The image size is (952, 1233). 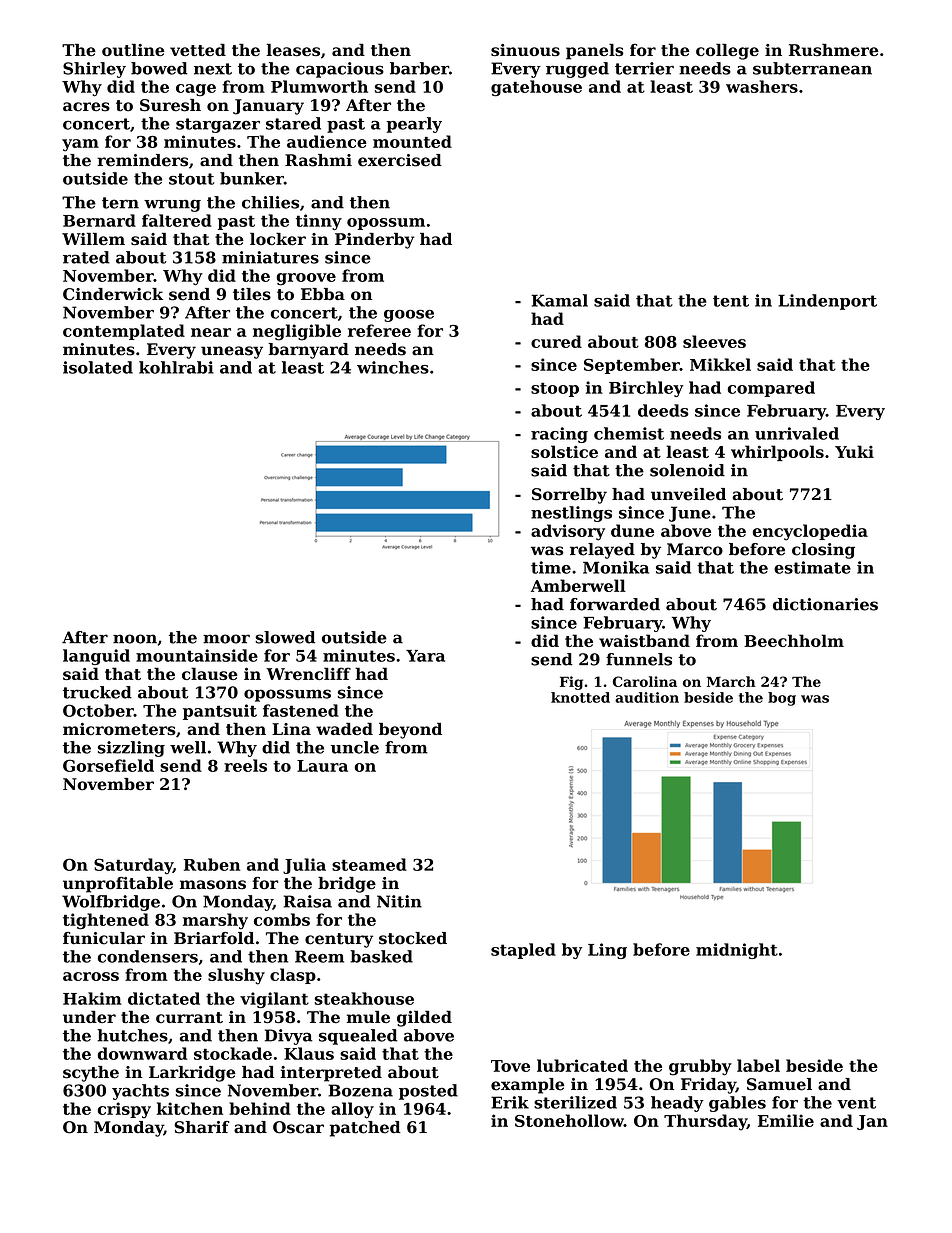 What do you see at coordinates (812, 567) in the screenshot?
I see `estimate` at bounding box center [812, 567].
